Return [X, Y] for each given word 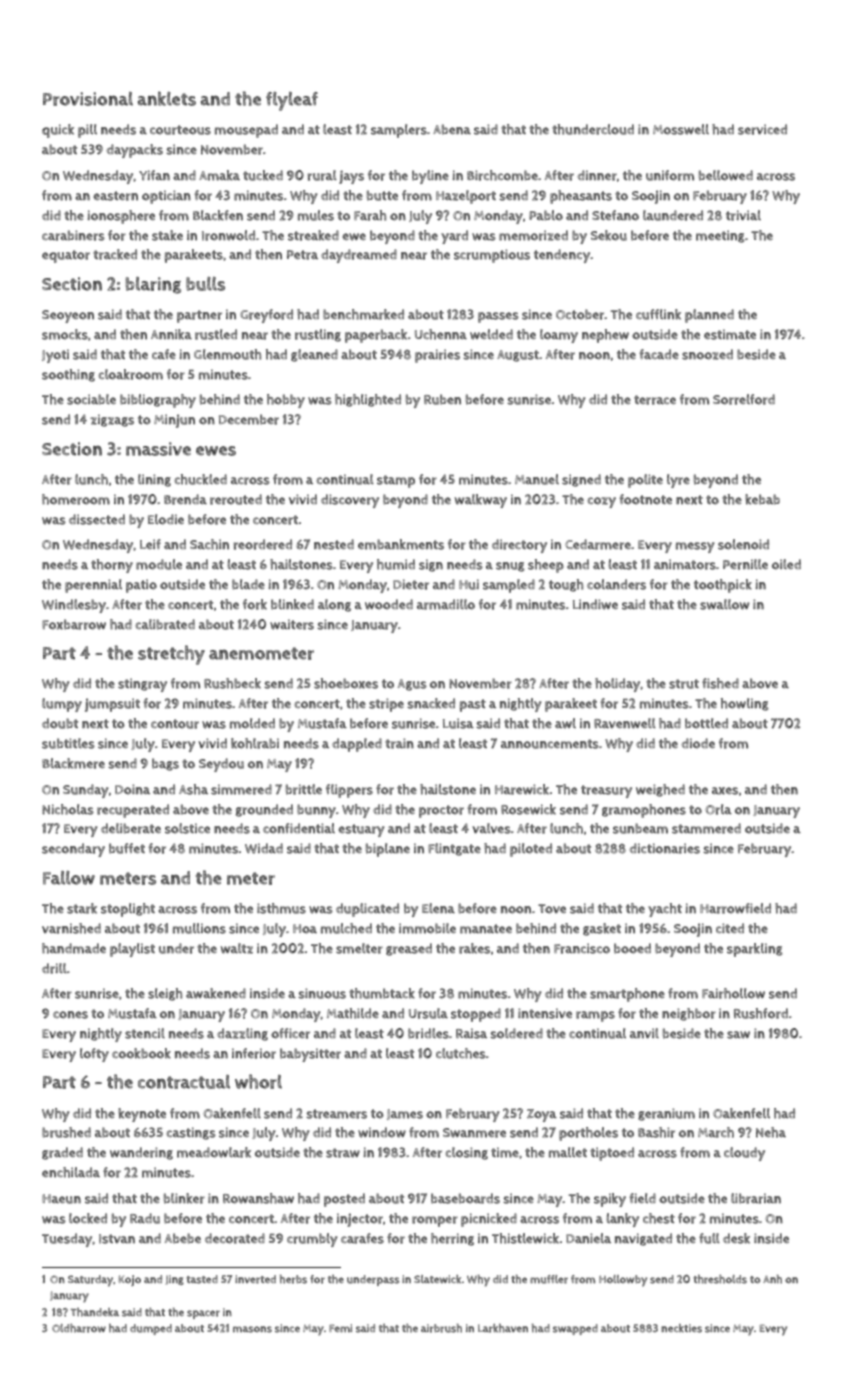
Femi [340, 1328]
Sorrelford [744, 399]
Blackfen [218, 215]
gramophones [644, 811]
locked [88, 1218]
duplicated [367, 910]
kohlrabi [255, 743]
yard [454, 237]
